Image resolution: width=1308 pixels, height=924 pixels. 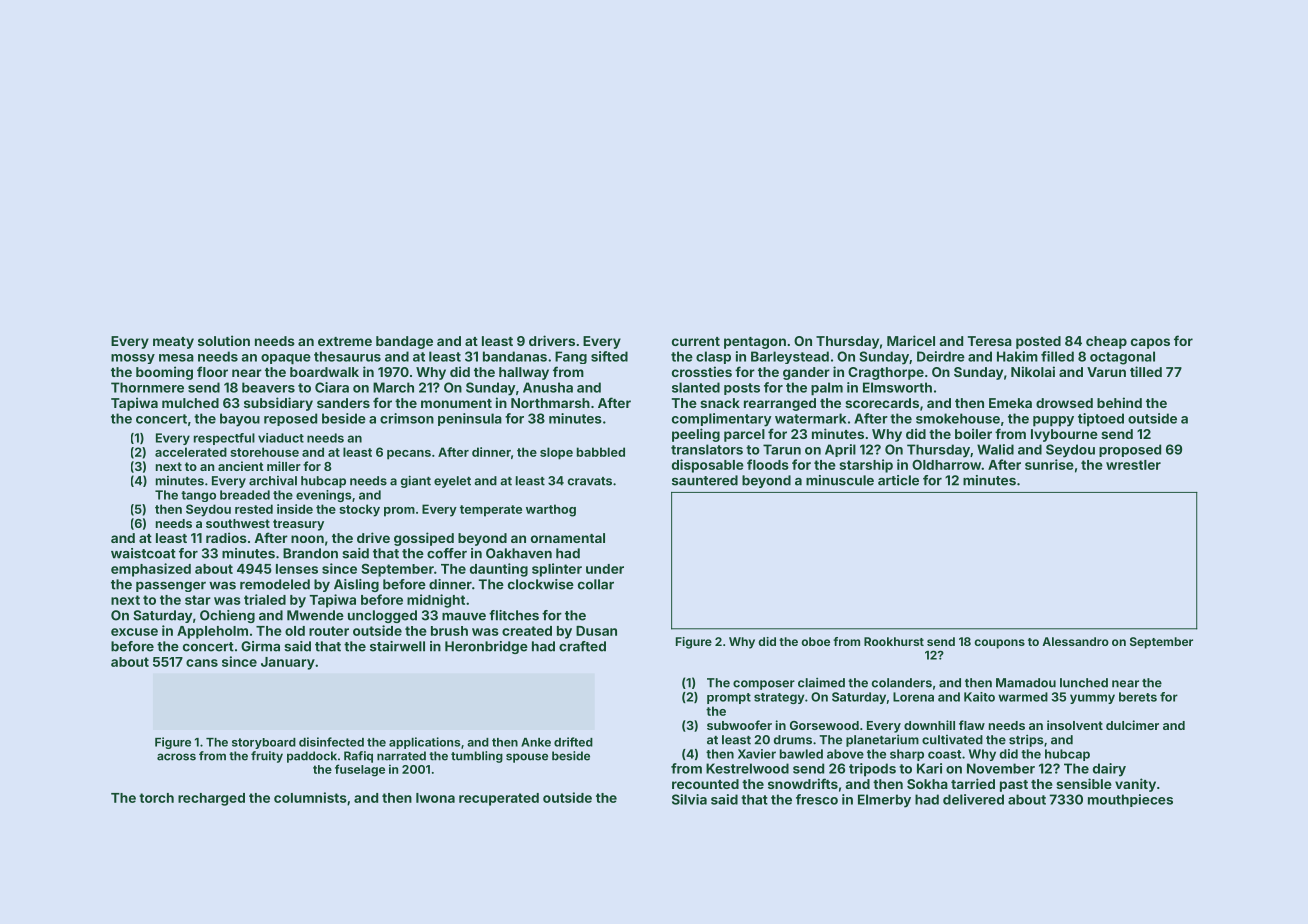 I want to click on stocky, so click(x=359, y=510).
